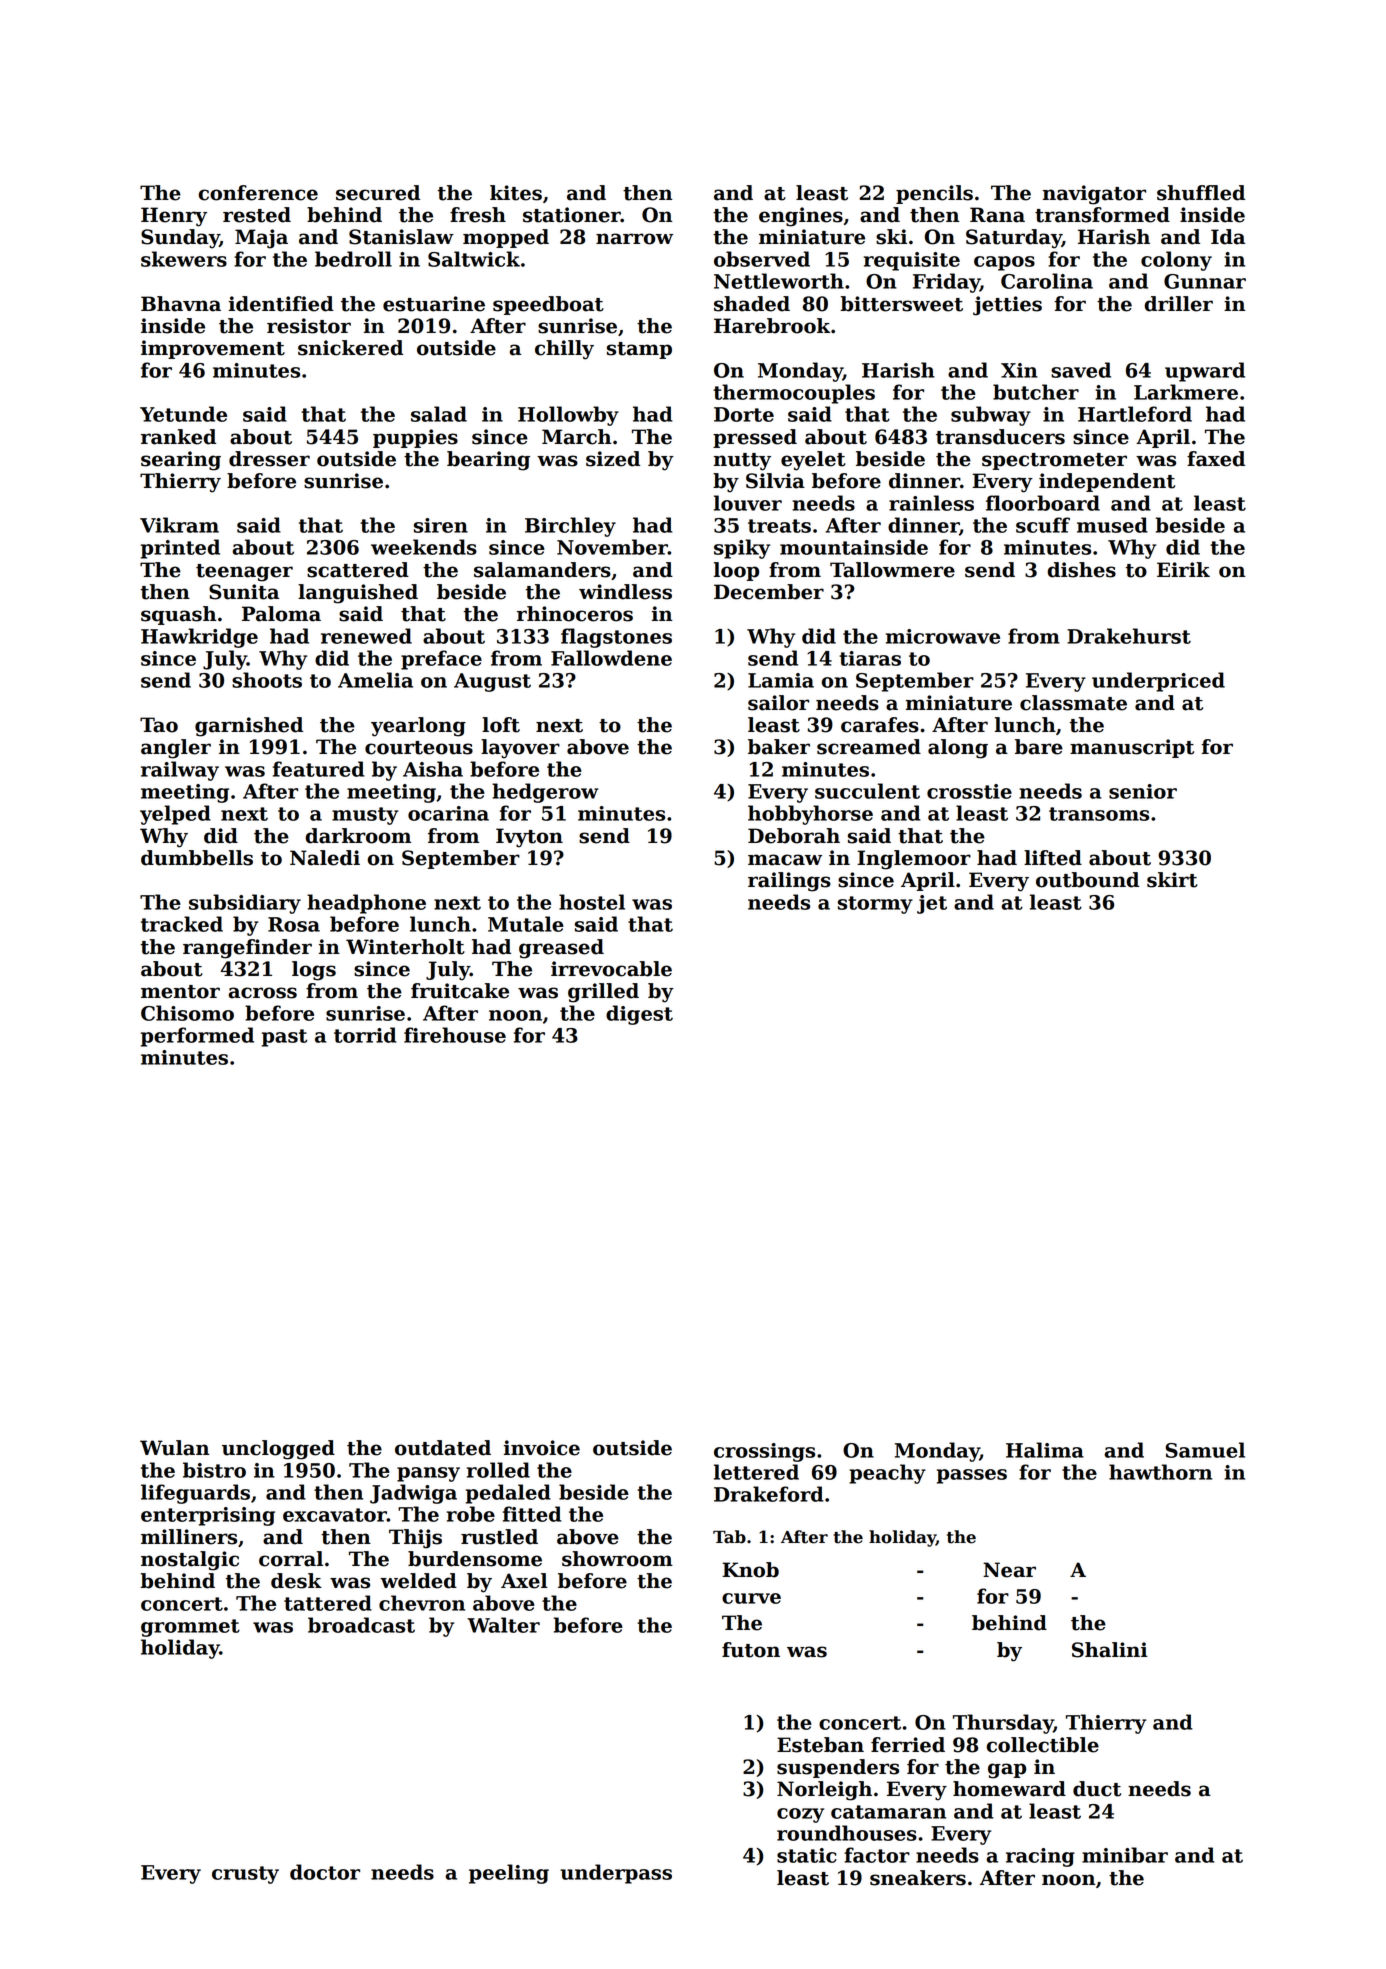 The width and height of the screenshot is (1386, 1969). I want to click on flagstones, so click(616, 638).
